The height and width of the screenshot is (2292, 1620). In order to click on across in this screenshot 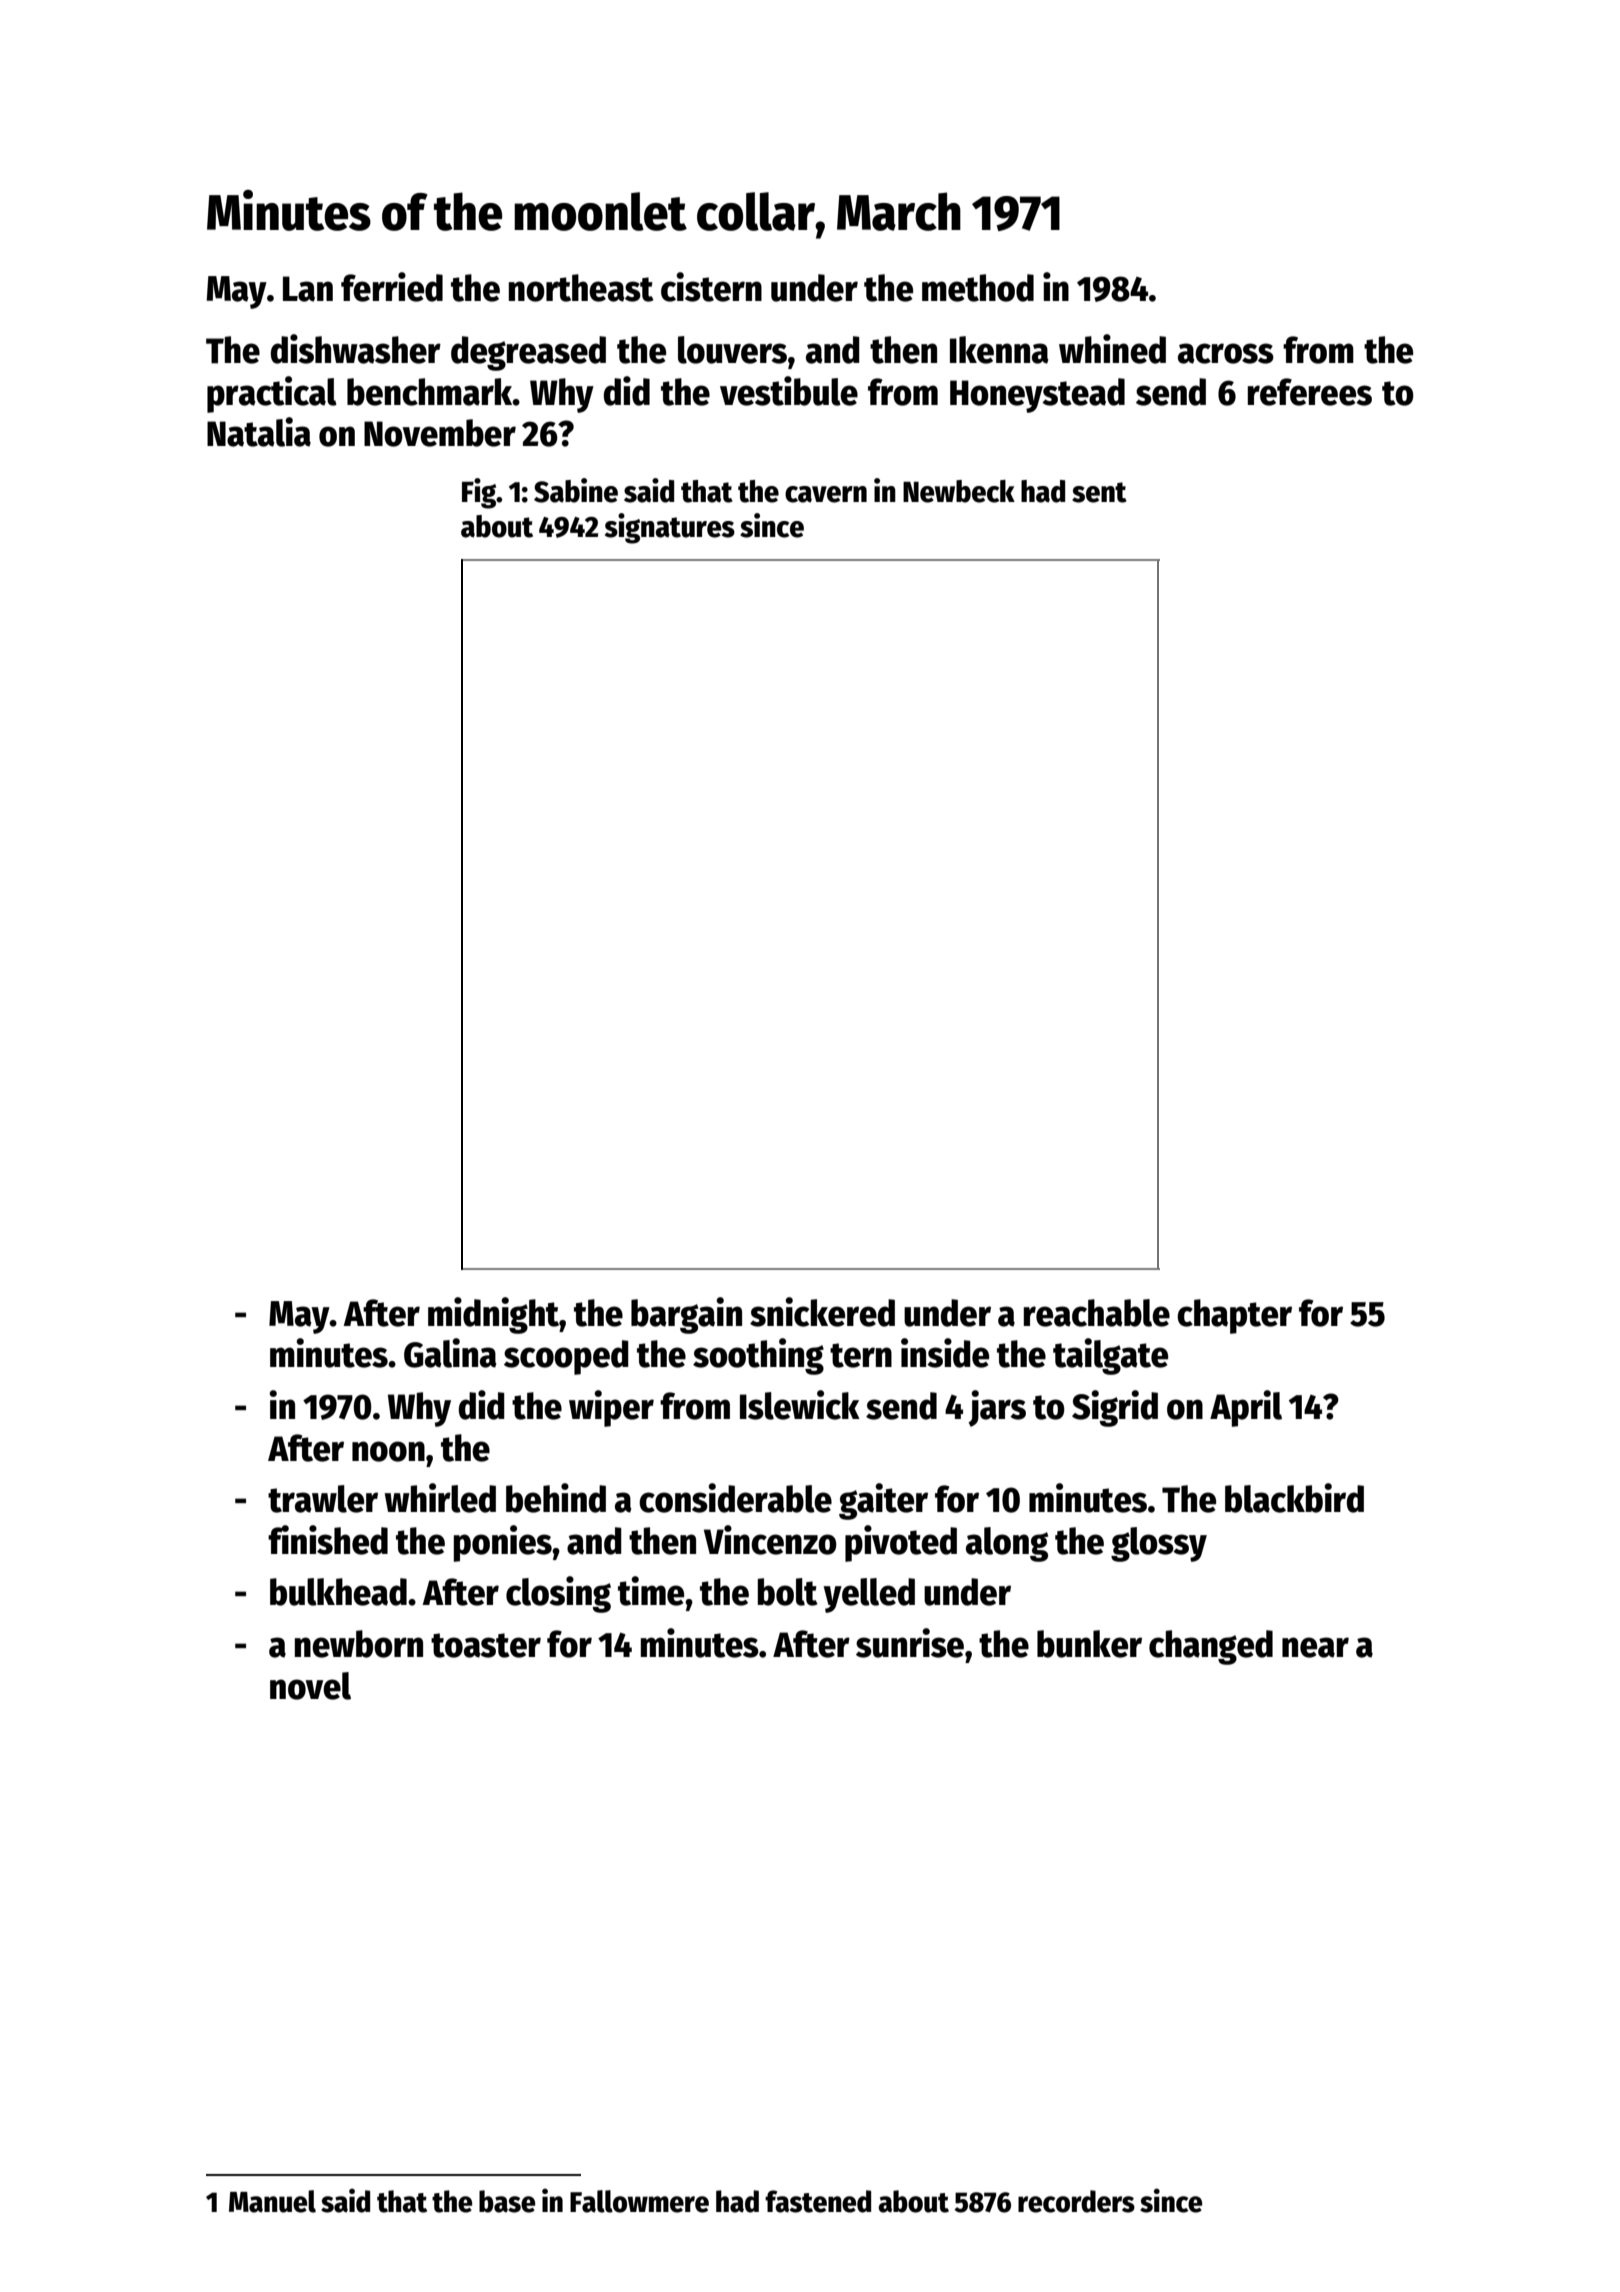, I will do `click(1226, 353)`.
